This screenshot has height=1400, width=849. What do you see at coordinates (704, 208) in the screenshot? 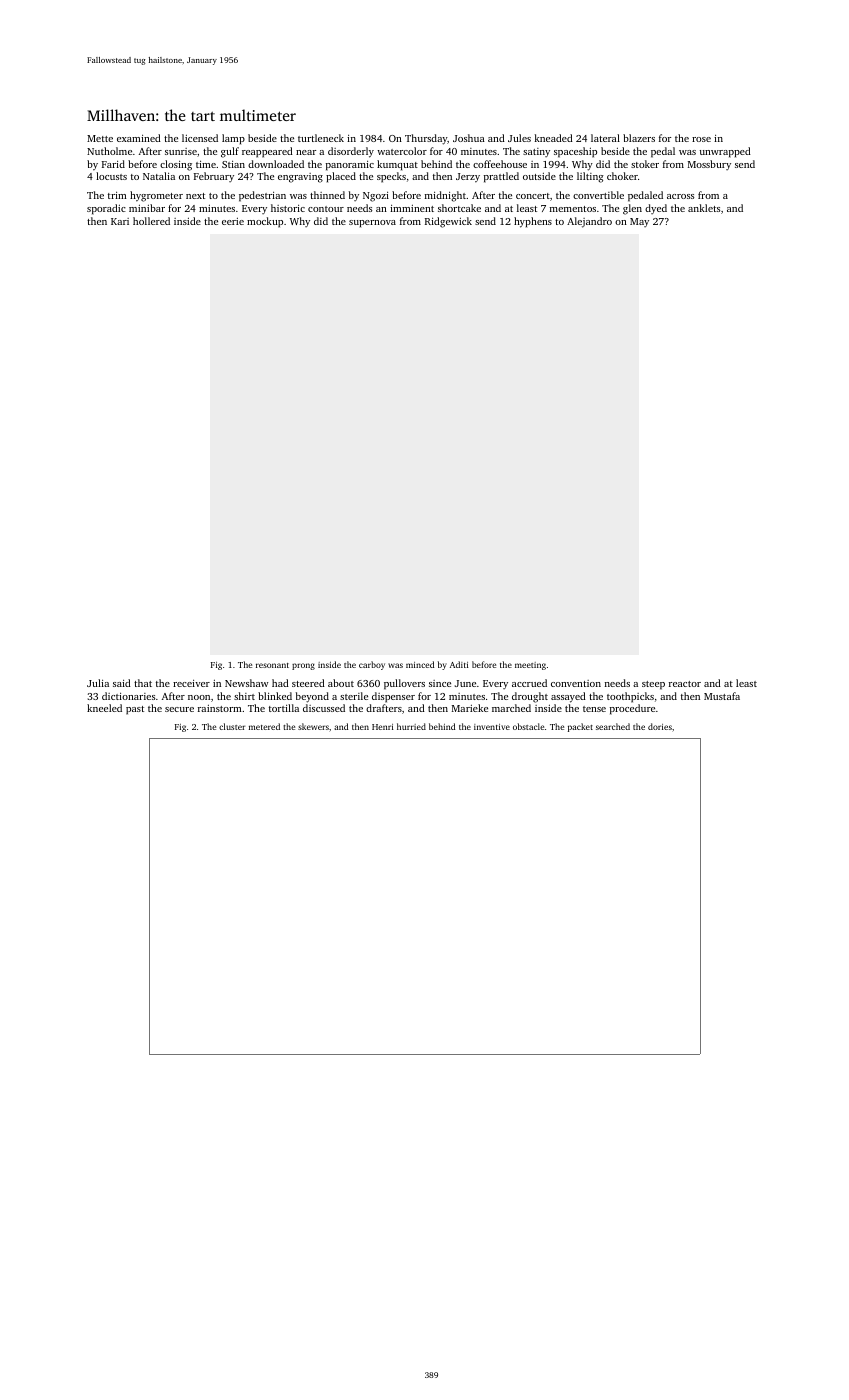
I see `anklets` at bounding box center [704, 208].
